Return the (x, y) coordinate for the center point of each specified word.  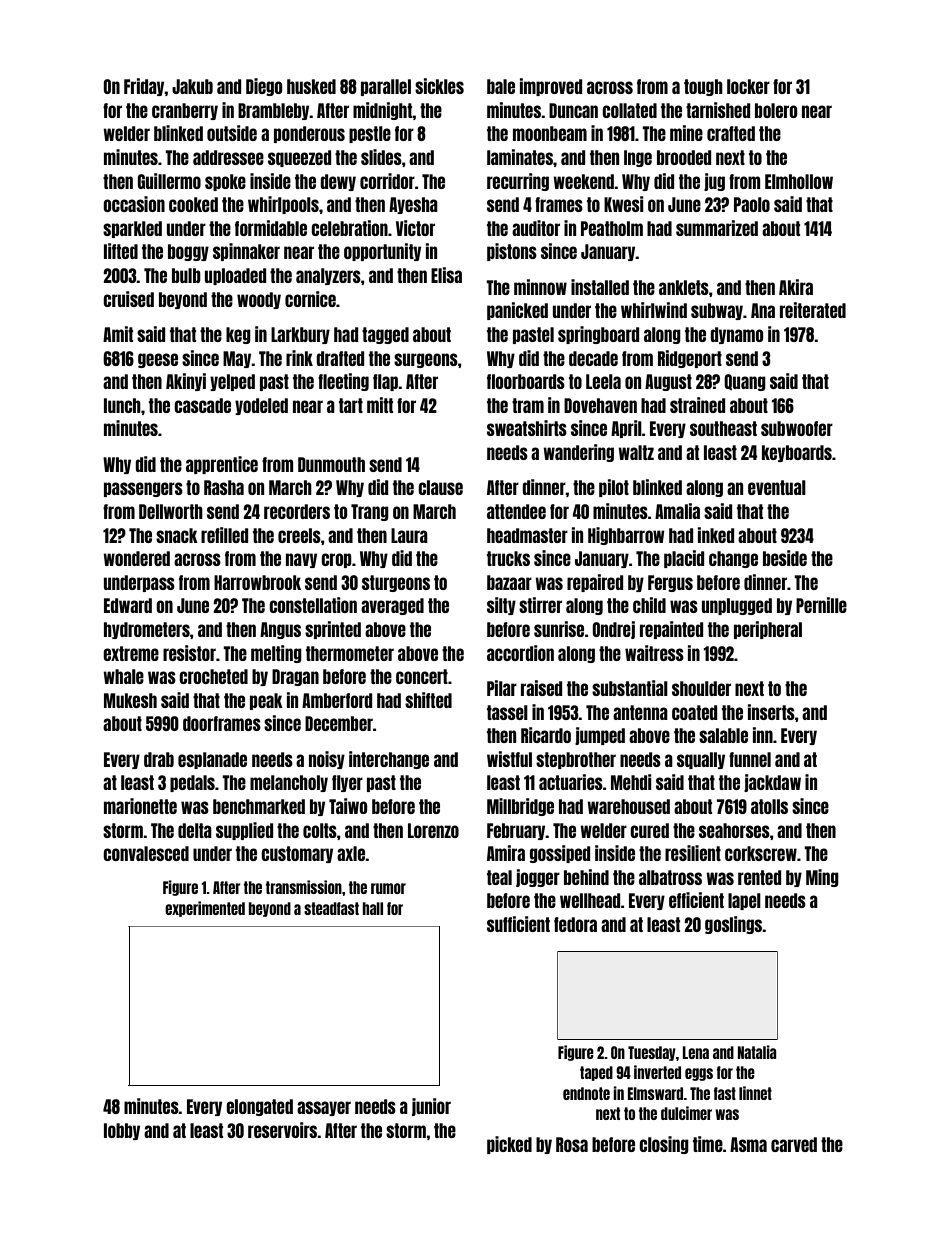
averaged (392, 606)
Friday (144, 87)
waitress (654, 653)
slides (381, 157)
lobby (122, 1131)
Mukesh (130, 700)
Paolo (752, 204)
